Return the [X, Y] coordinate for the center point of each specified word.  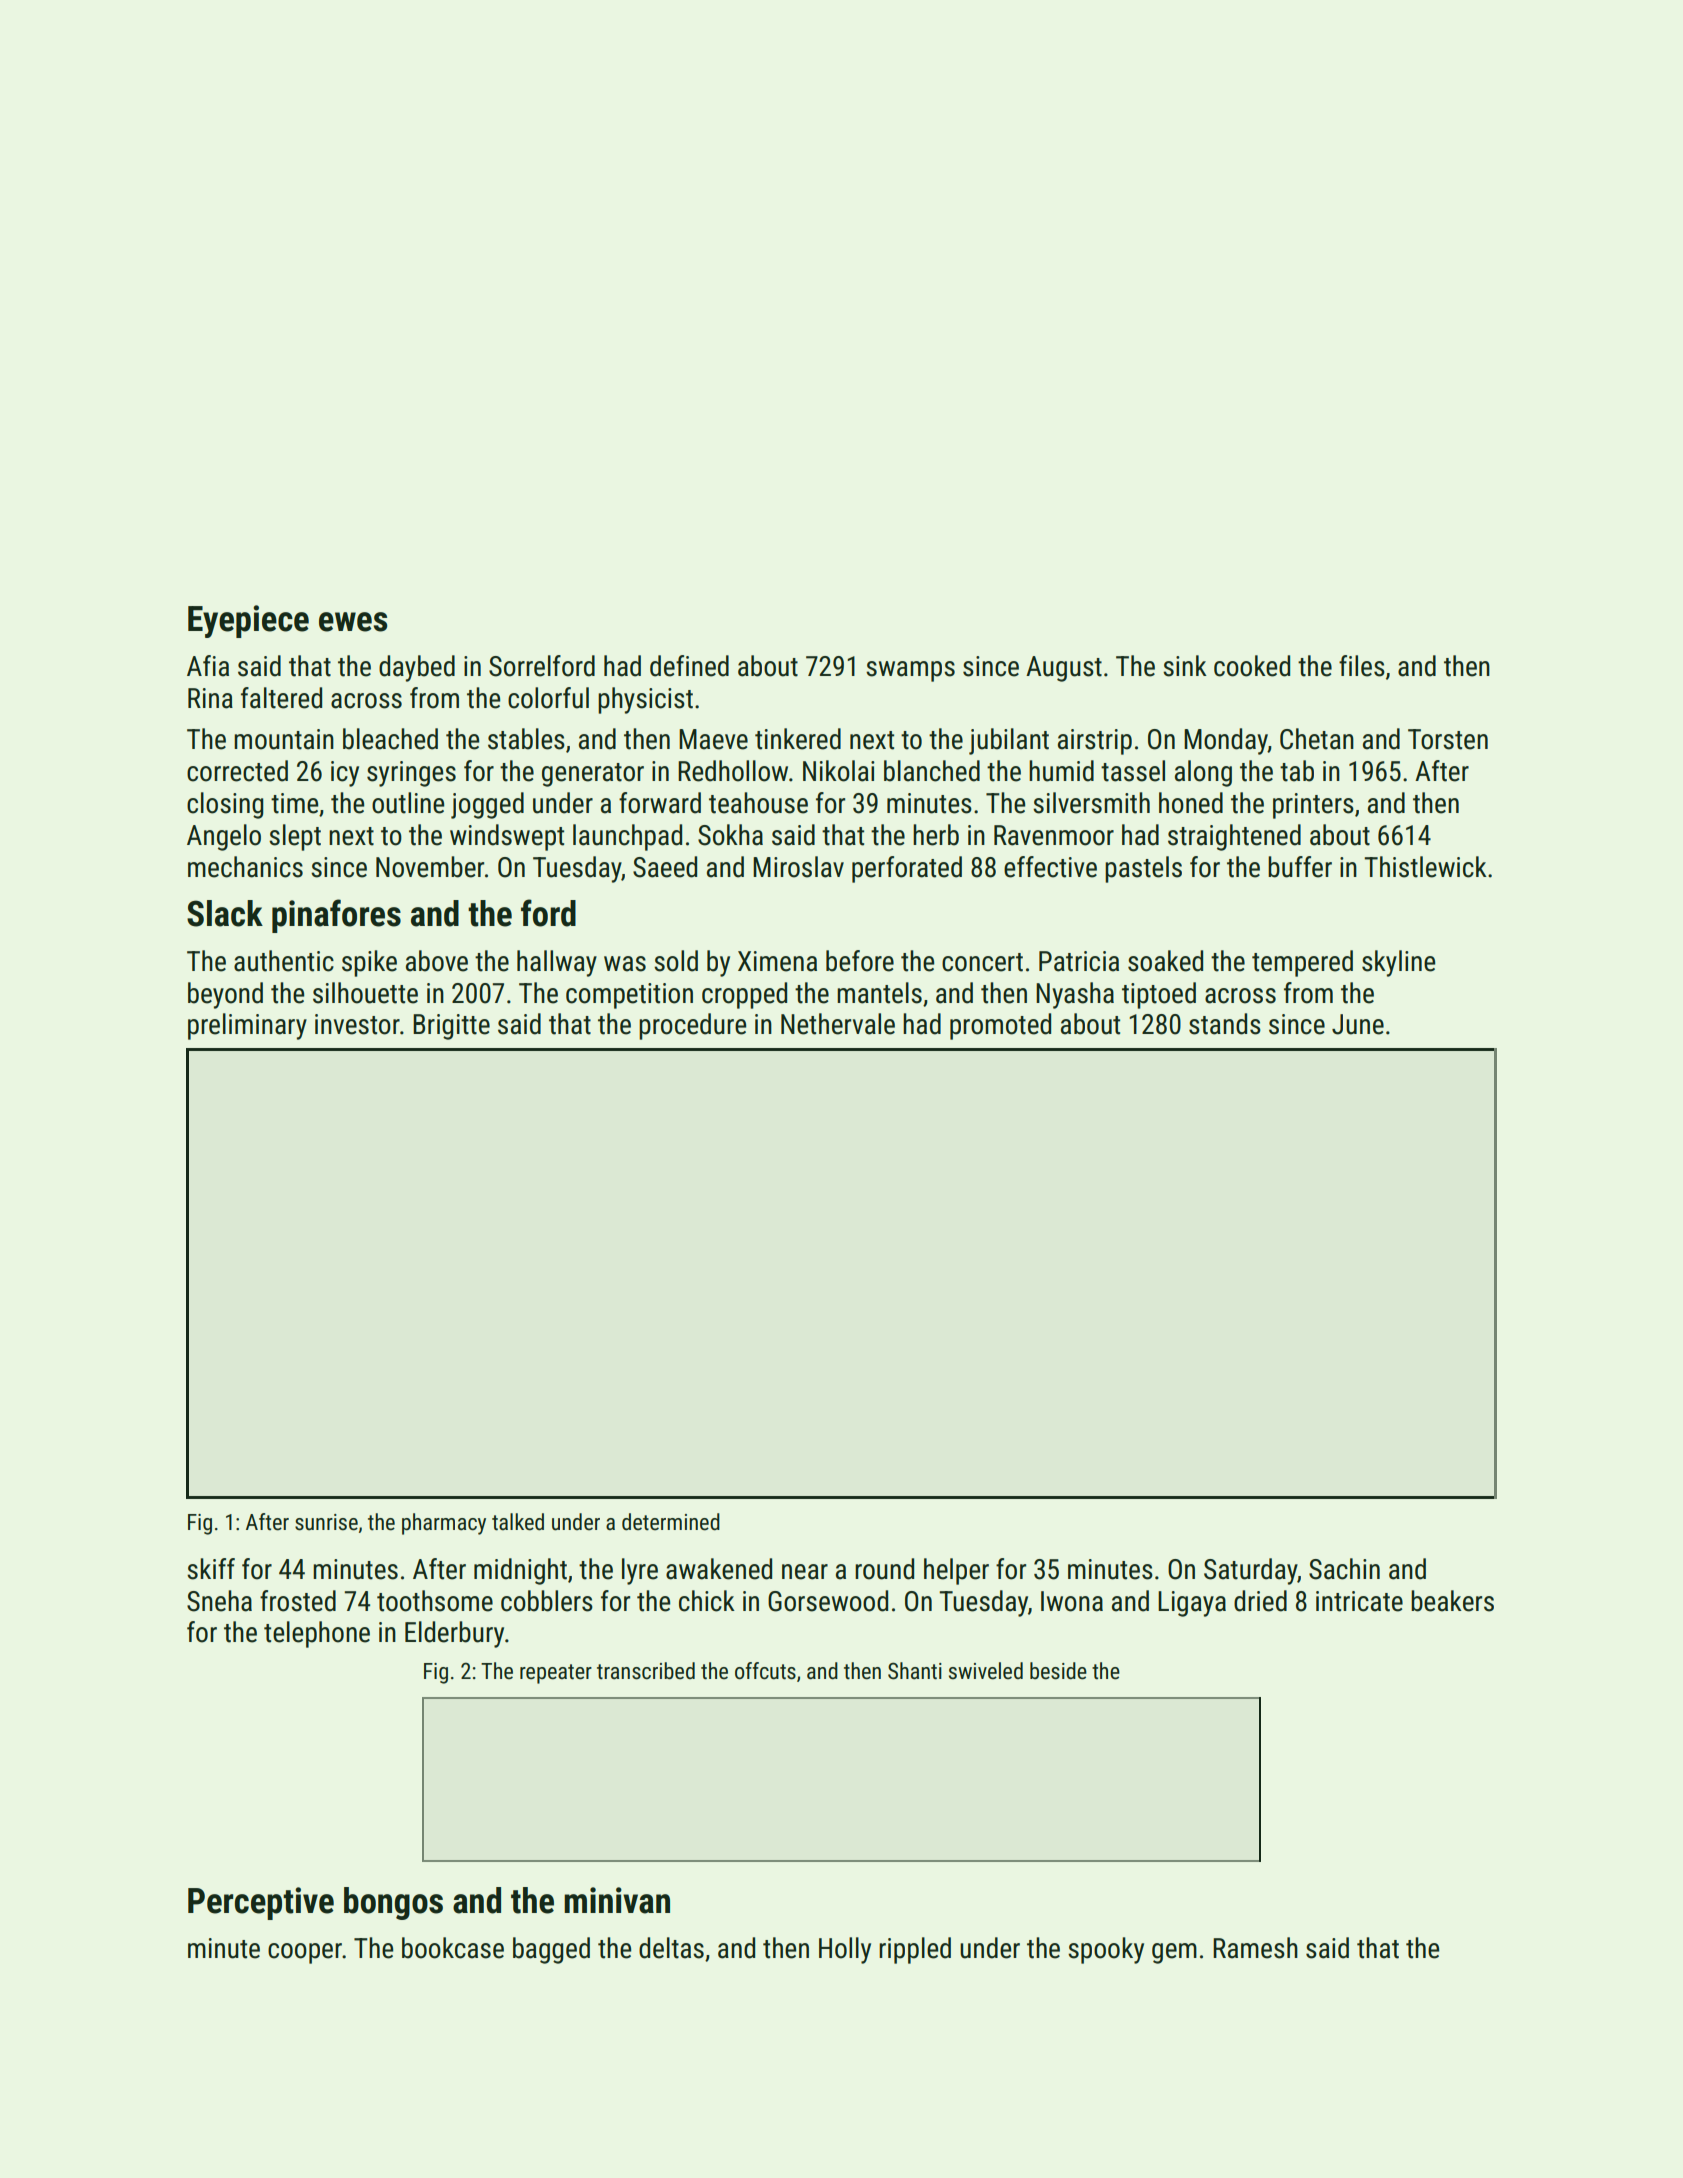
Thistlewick [1425, 867]
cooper [305, 1953]
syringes [411, 774]
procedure [692, 1026]
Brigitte [451, 1027]
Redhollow [733, 771]
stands [1225, 1024]
